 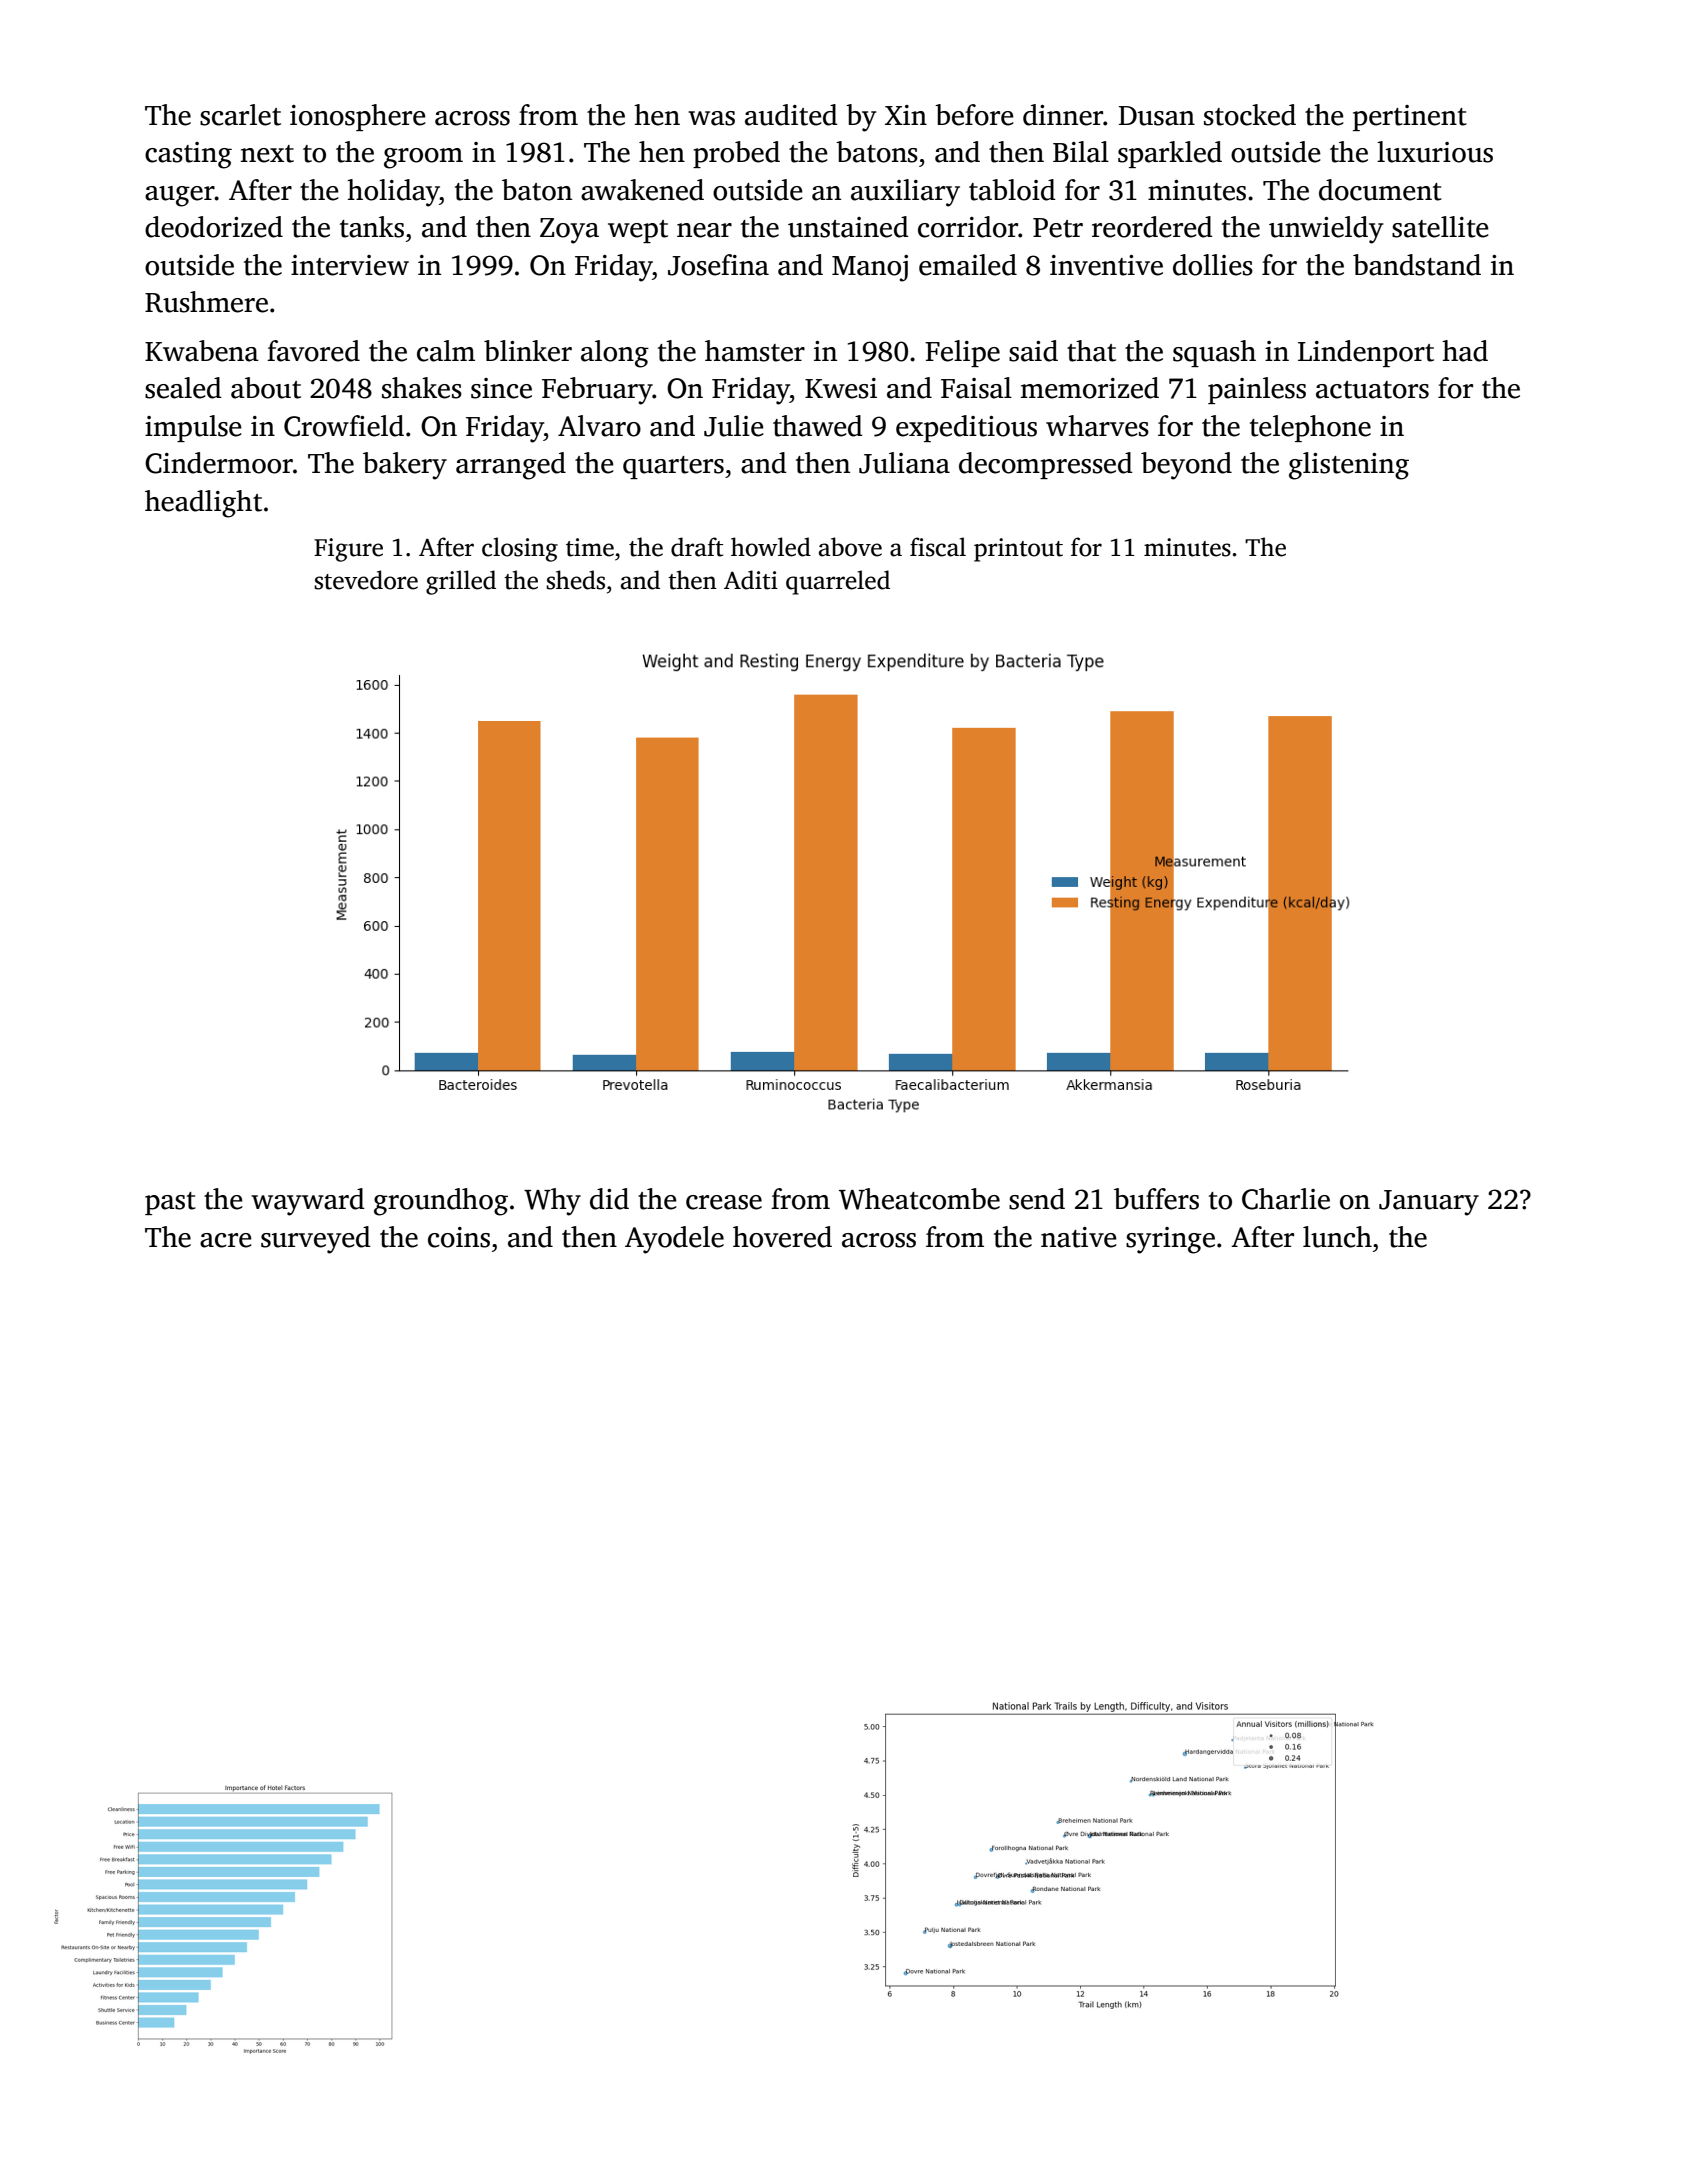 I want to click on memorized, so click(x=1090, y=388).
